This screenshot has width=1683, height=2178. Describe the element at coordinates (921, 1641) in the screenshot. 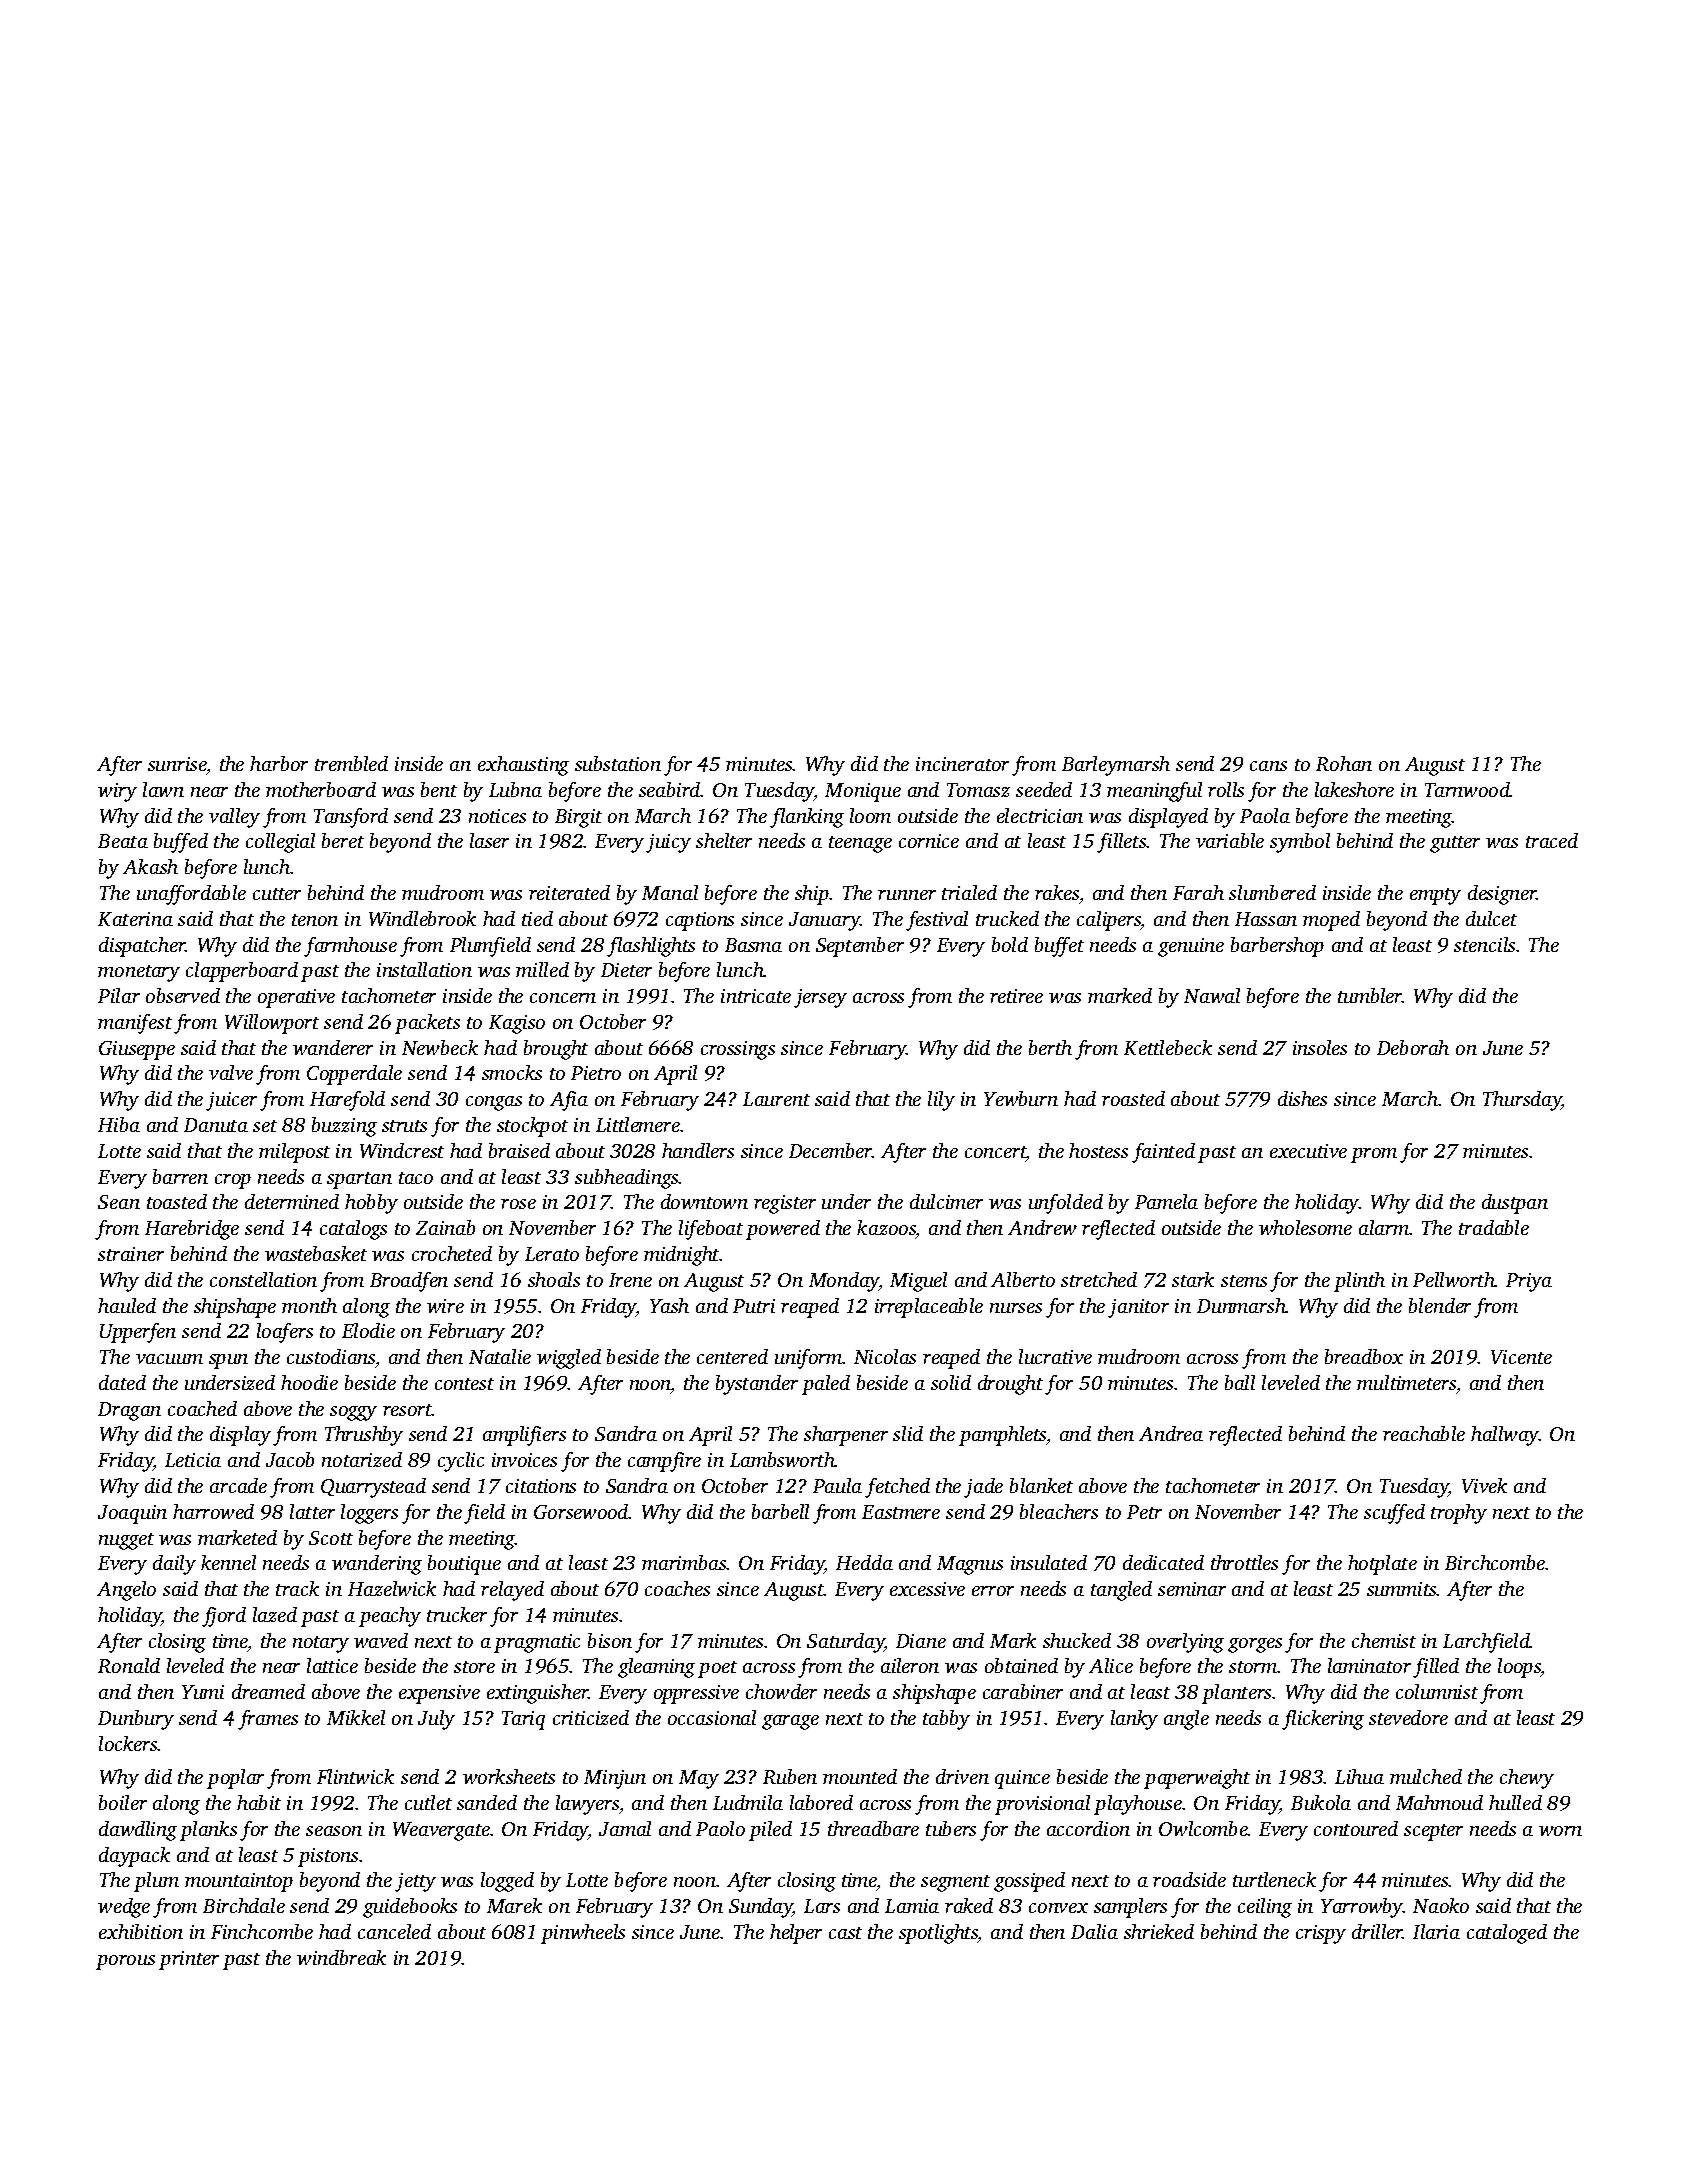

I see `Diane` at that location.
